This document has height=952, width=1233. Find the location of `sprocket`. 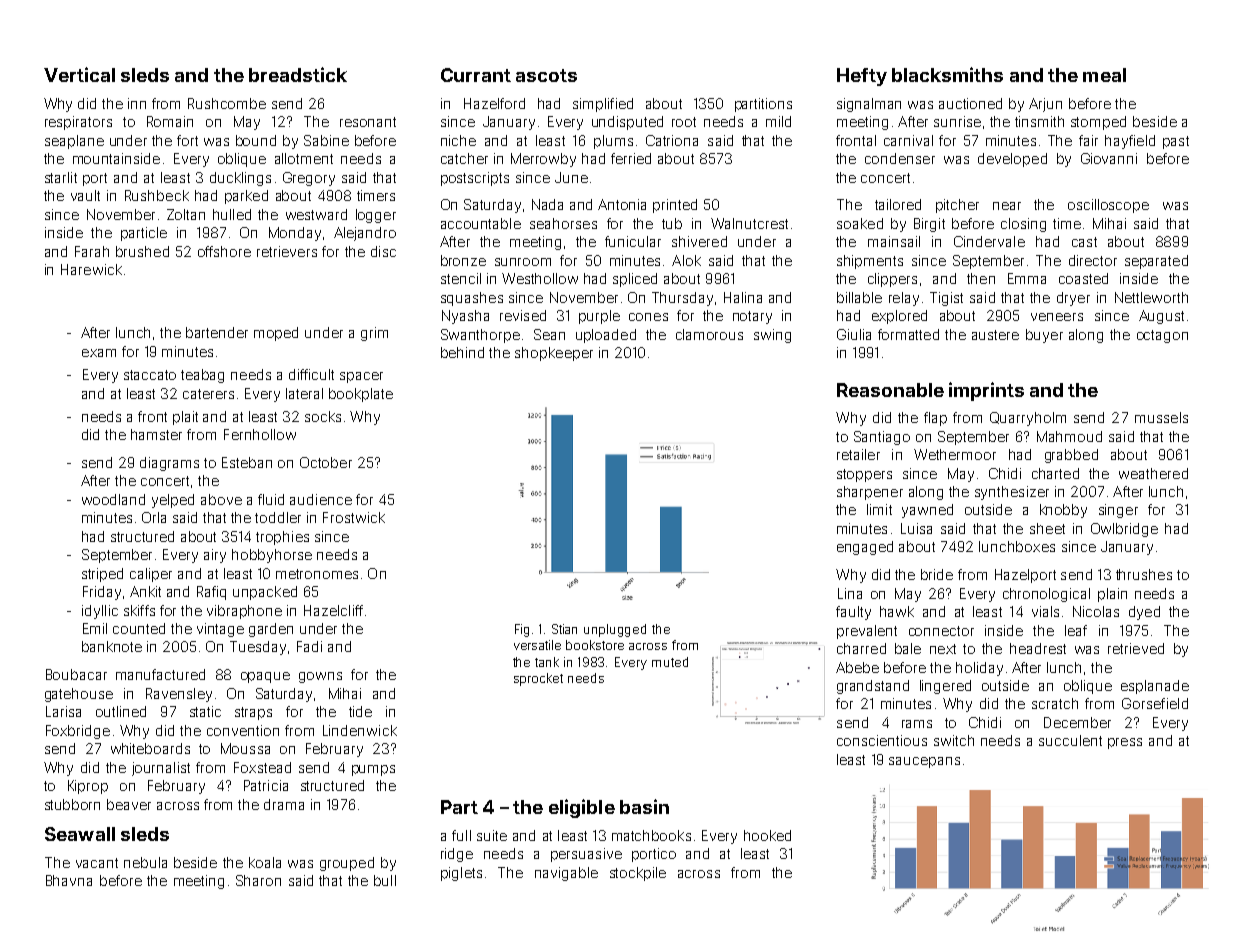

sprocket is located at coordinates (538, 679).
